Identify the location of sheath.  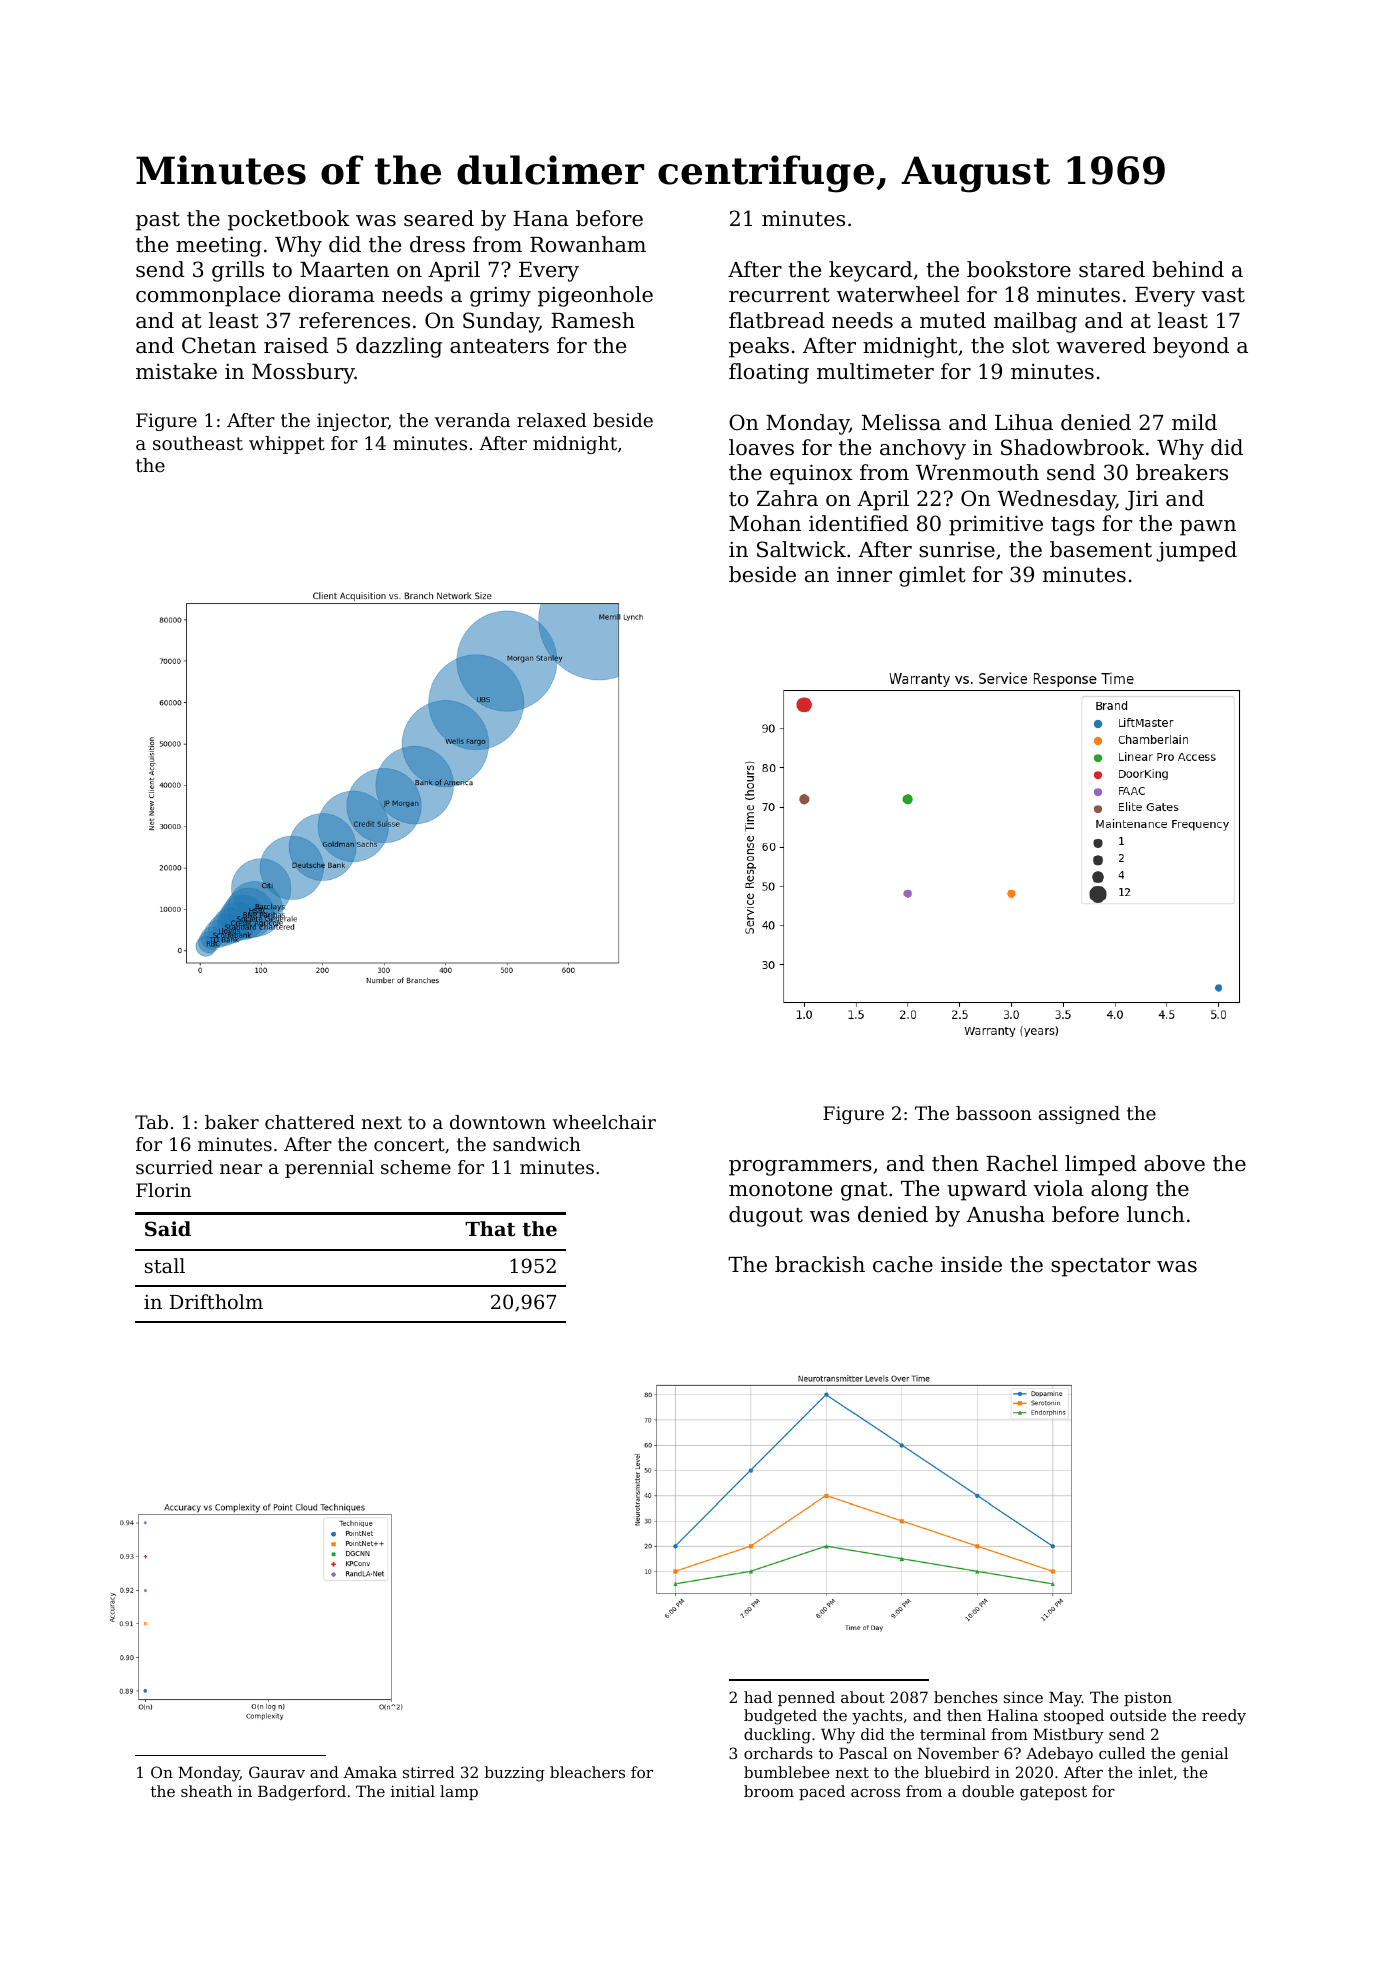
(206, 1791).
